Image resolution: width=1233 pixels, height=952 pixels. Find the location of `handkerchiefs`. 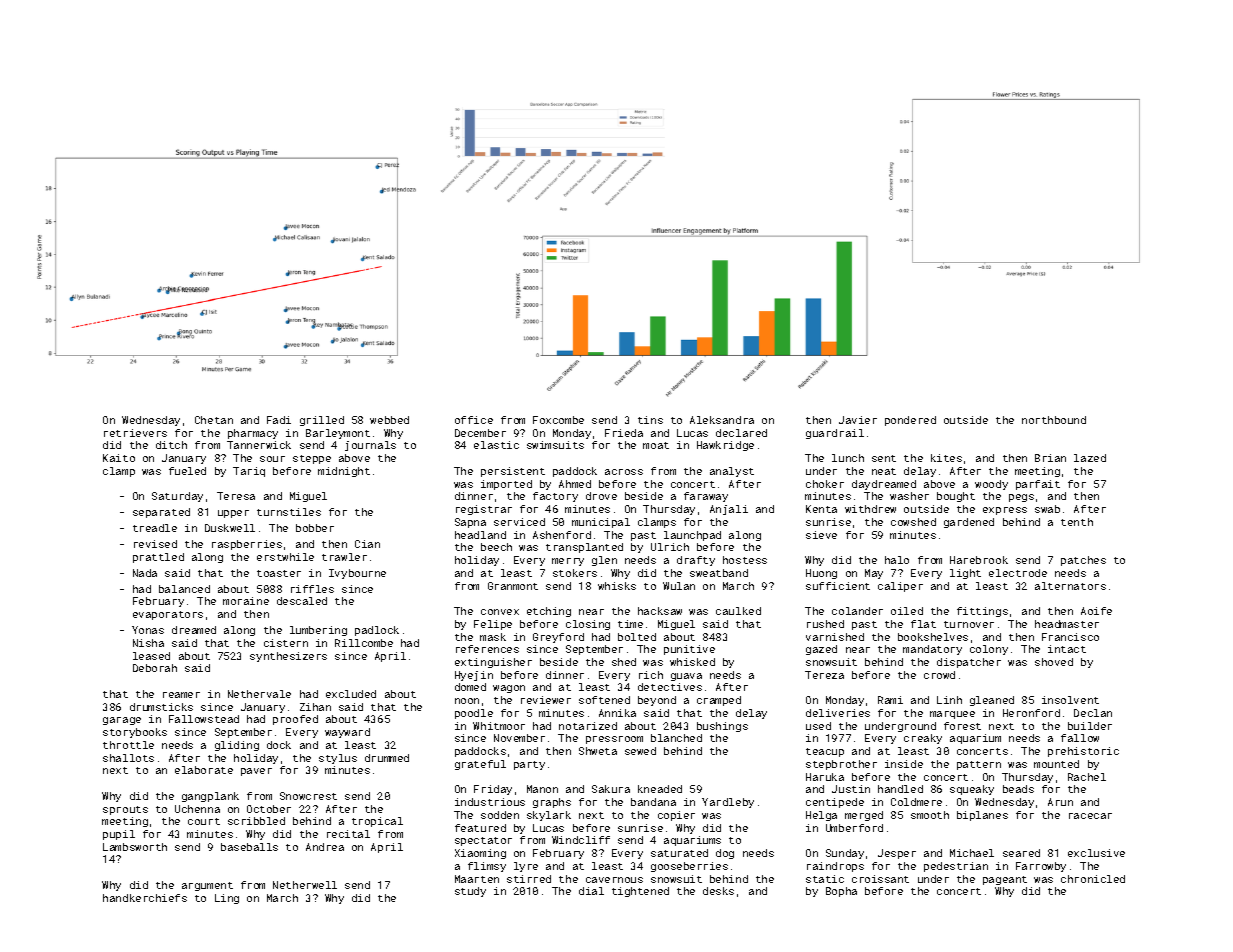

handkerchiefs is located at coordinates (145, 898).
